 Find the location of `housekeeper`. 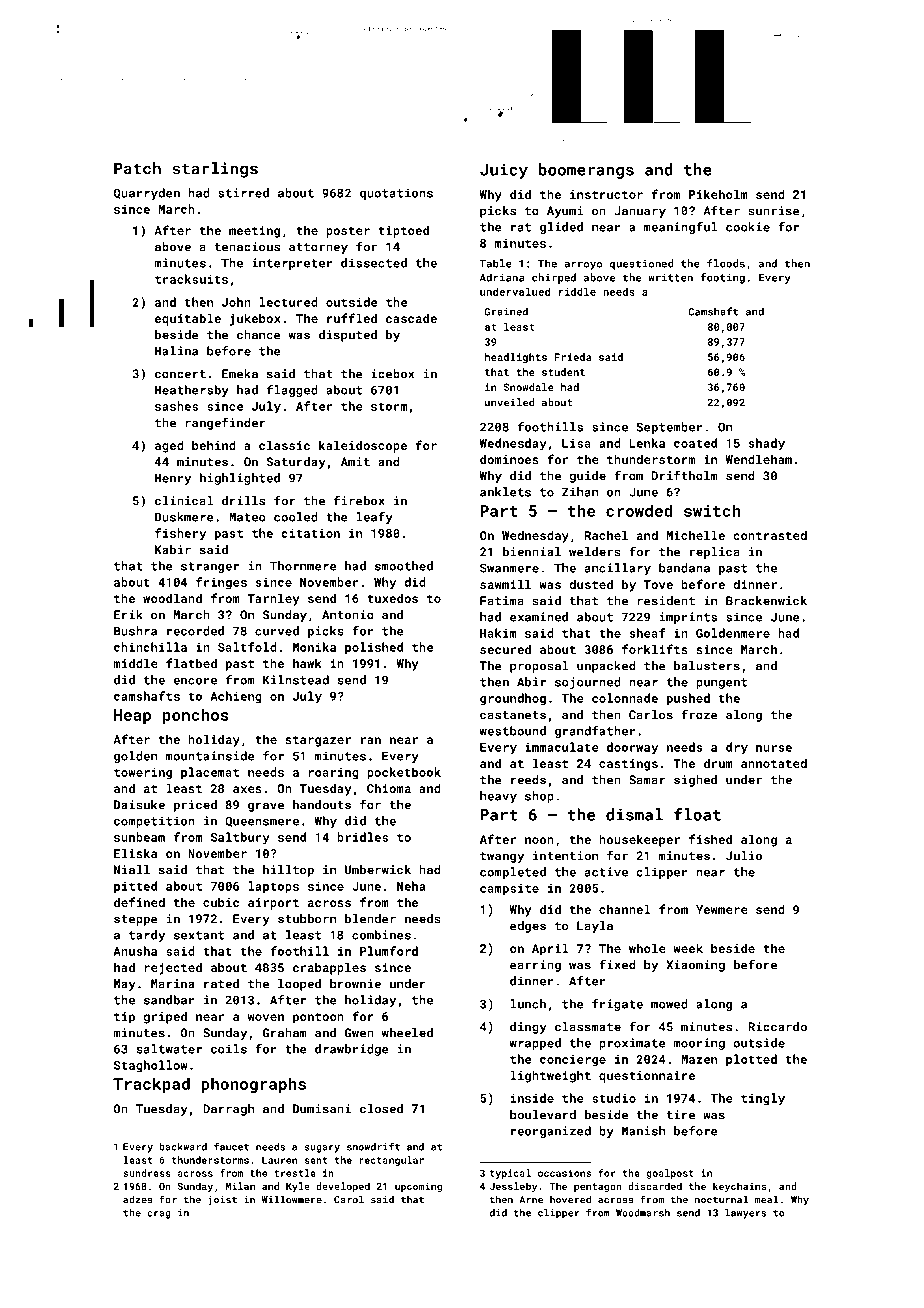

housekeeper is located at coordinates (639, 840).
